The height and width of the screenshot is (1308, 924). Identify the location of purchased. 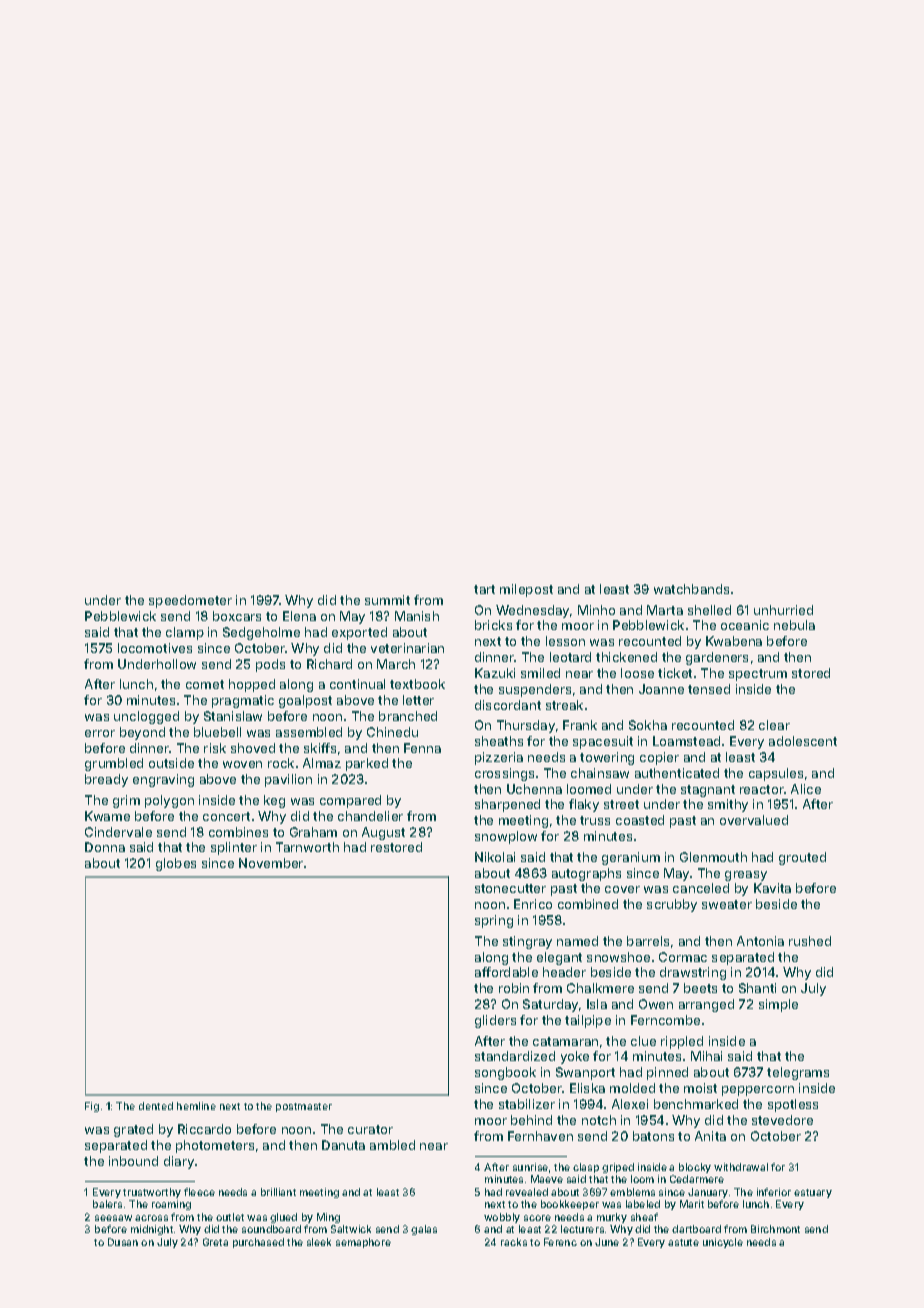
(258, 1243).
